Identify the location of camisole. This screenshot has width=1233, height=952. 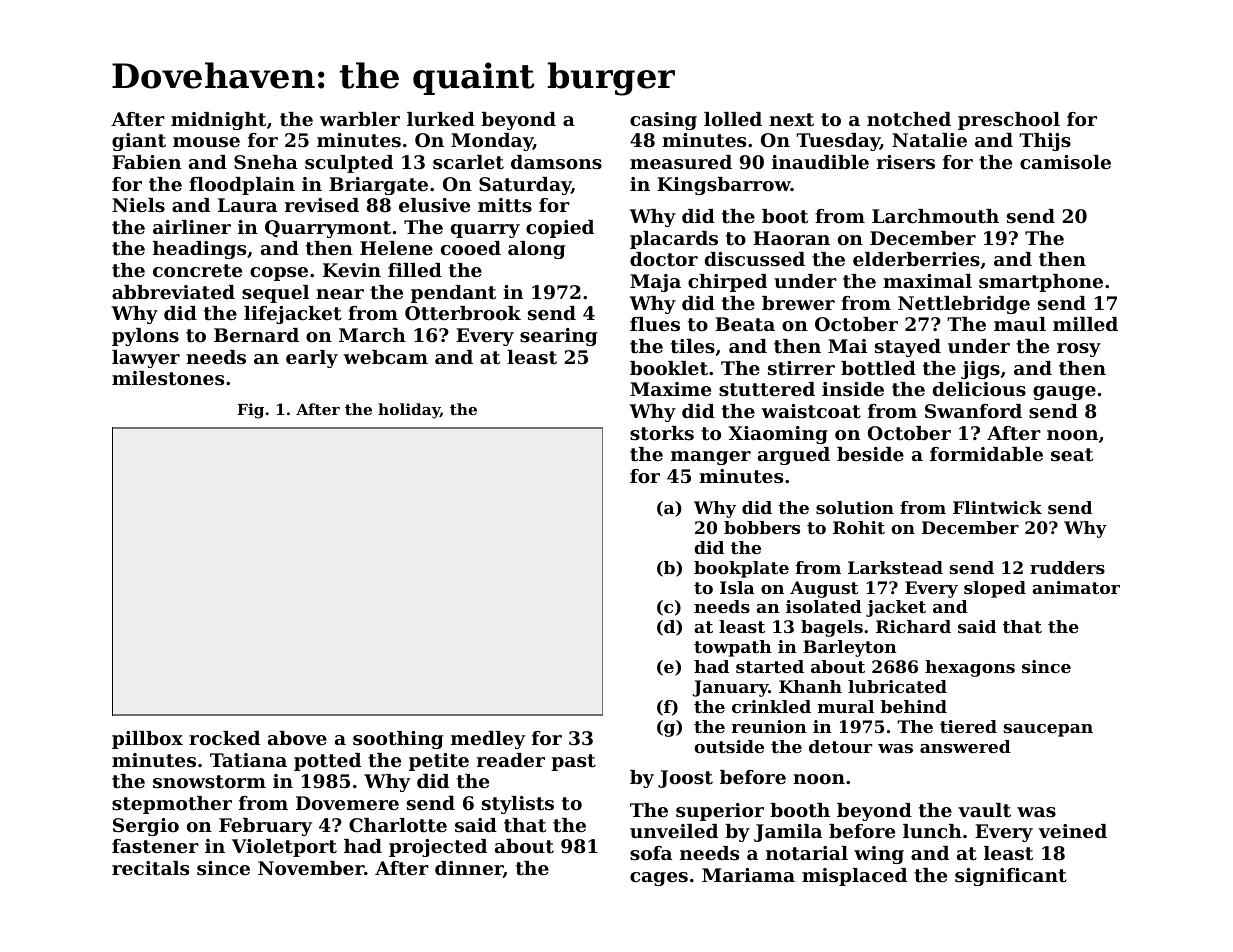
(1065, 162).
